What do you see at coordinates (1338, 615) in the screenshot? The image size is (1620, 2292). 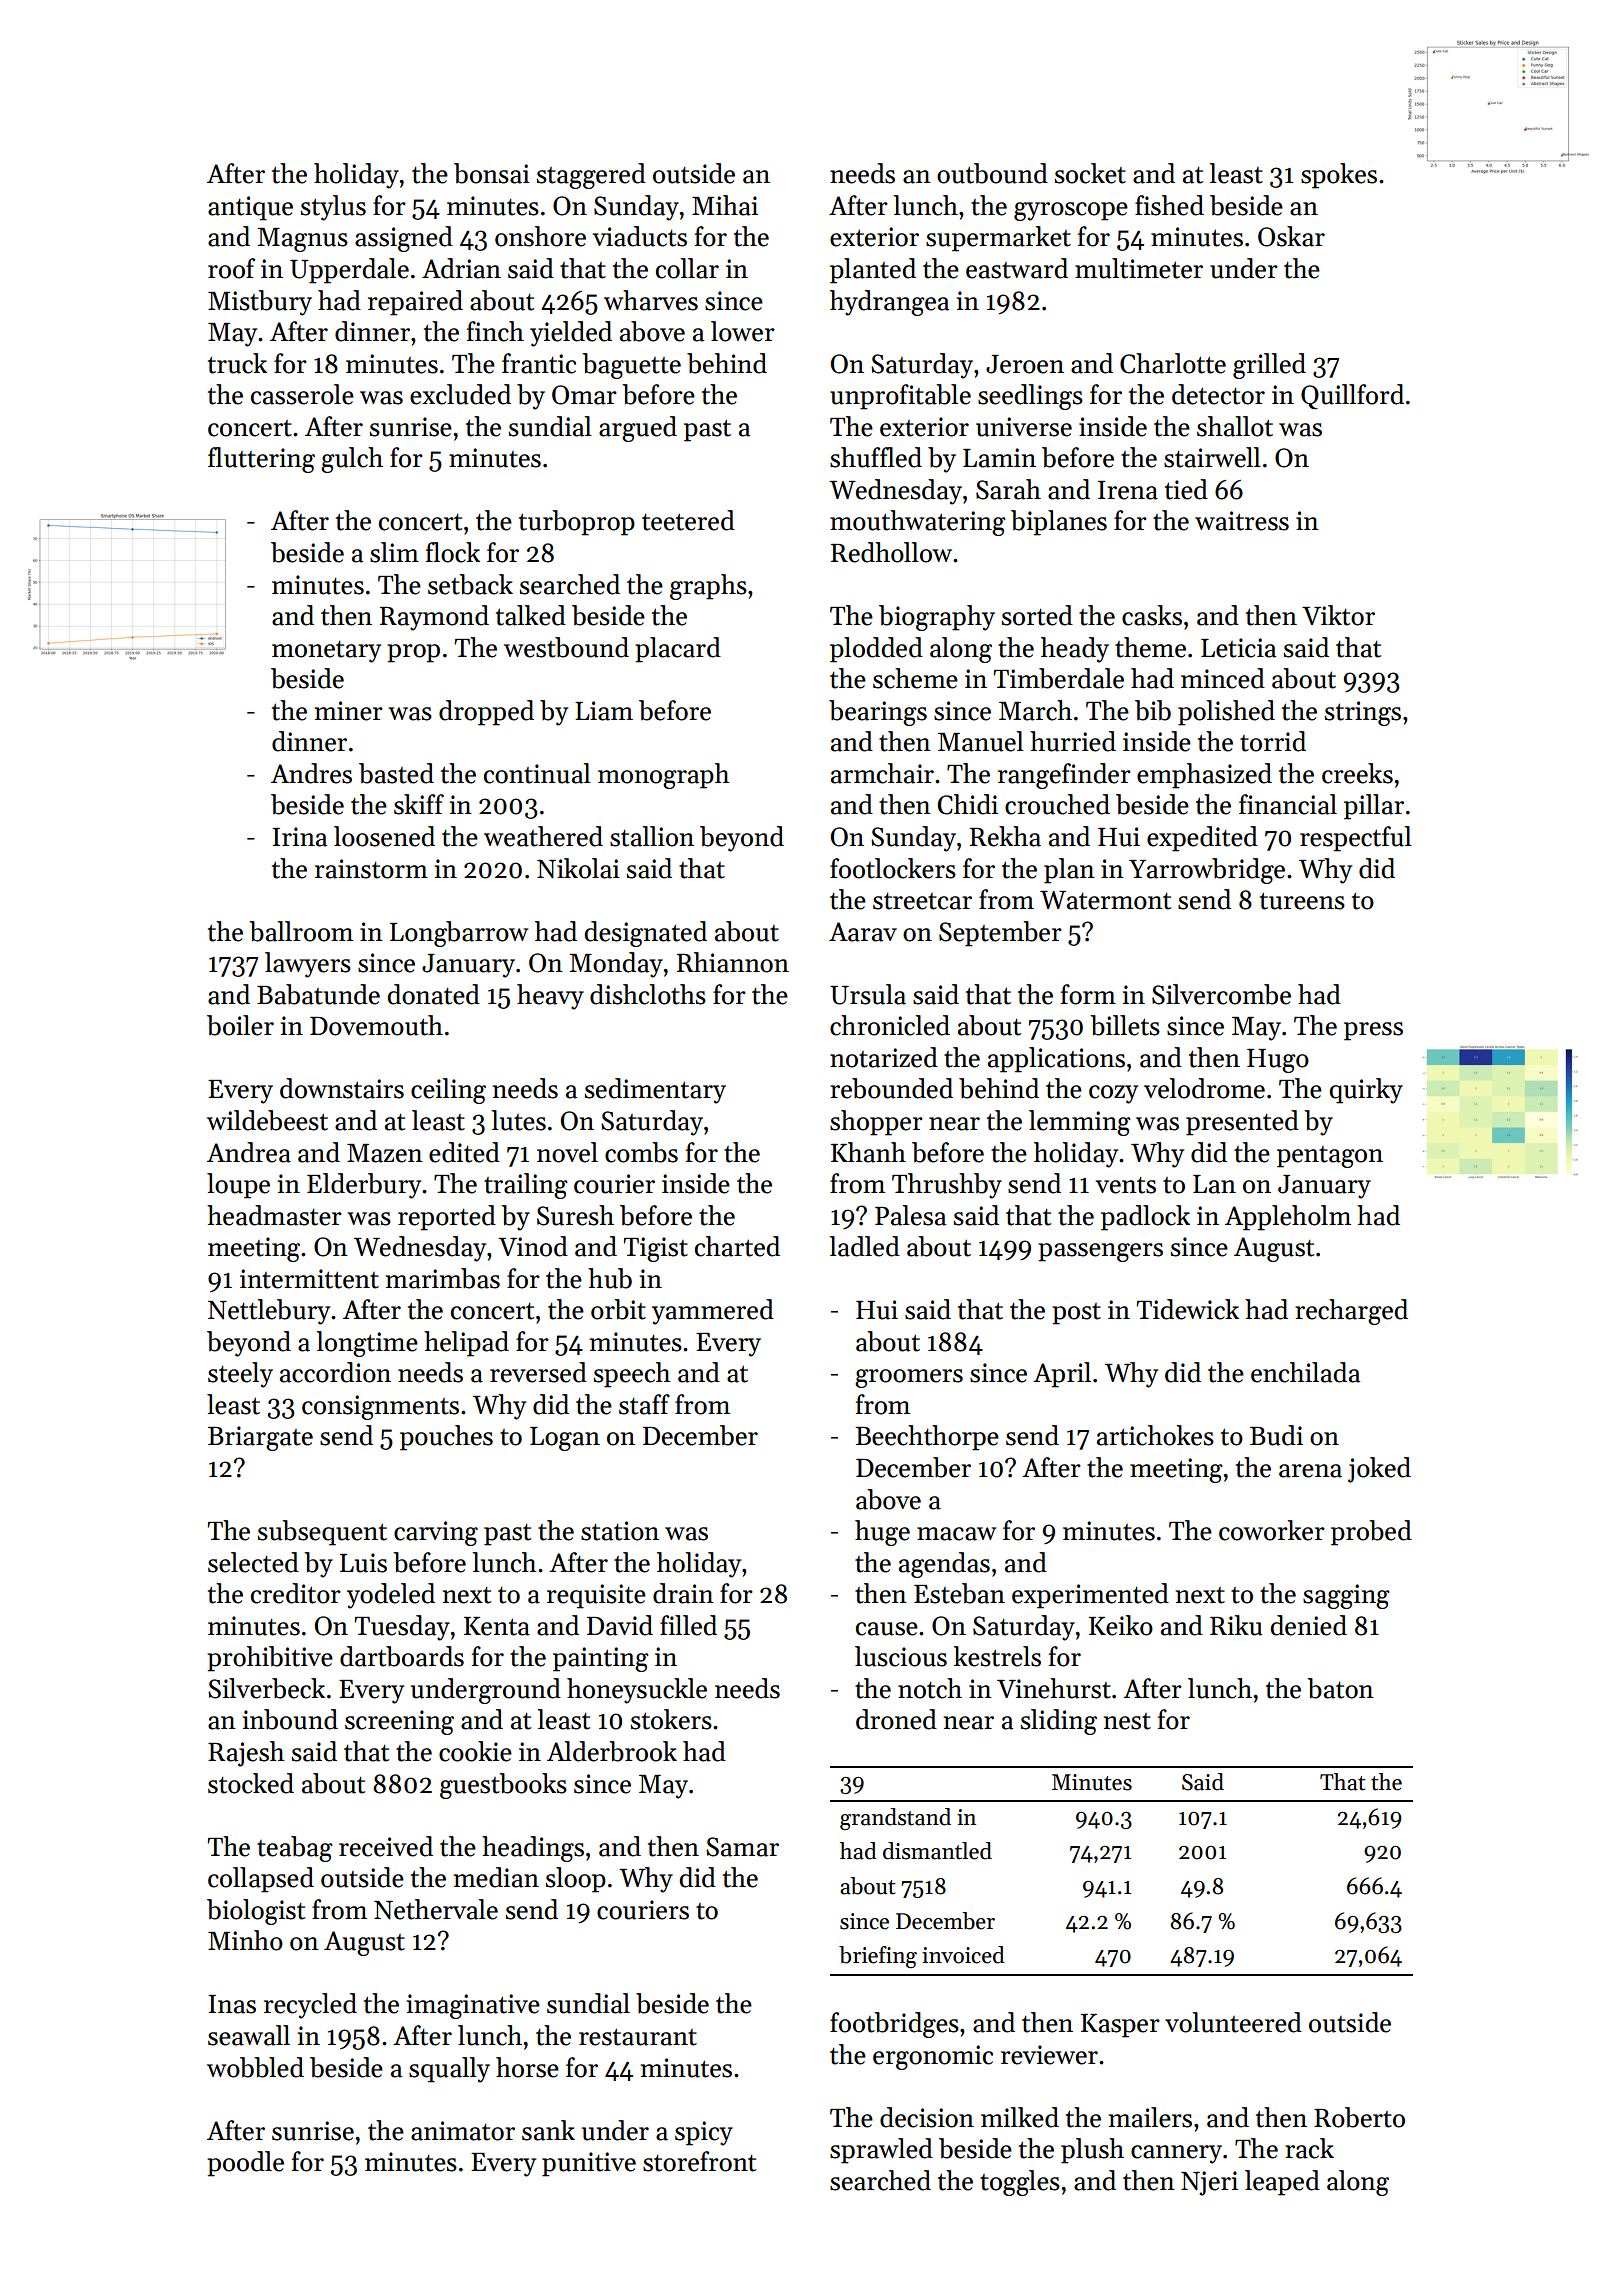 I see `Viktor` at bounding box center [1338, 615].
